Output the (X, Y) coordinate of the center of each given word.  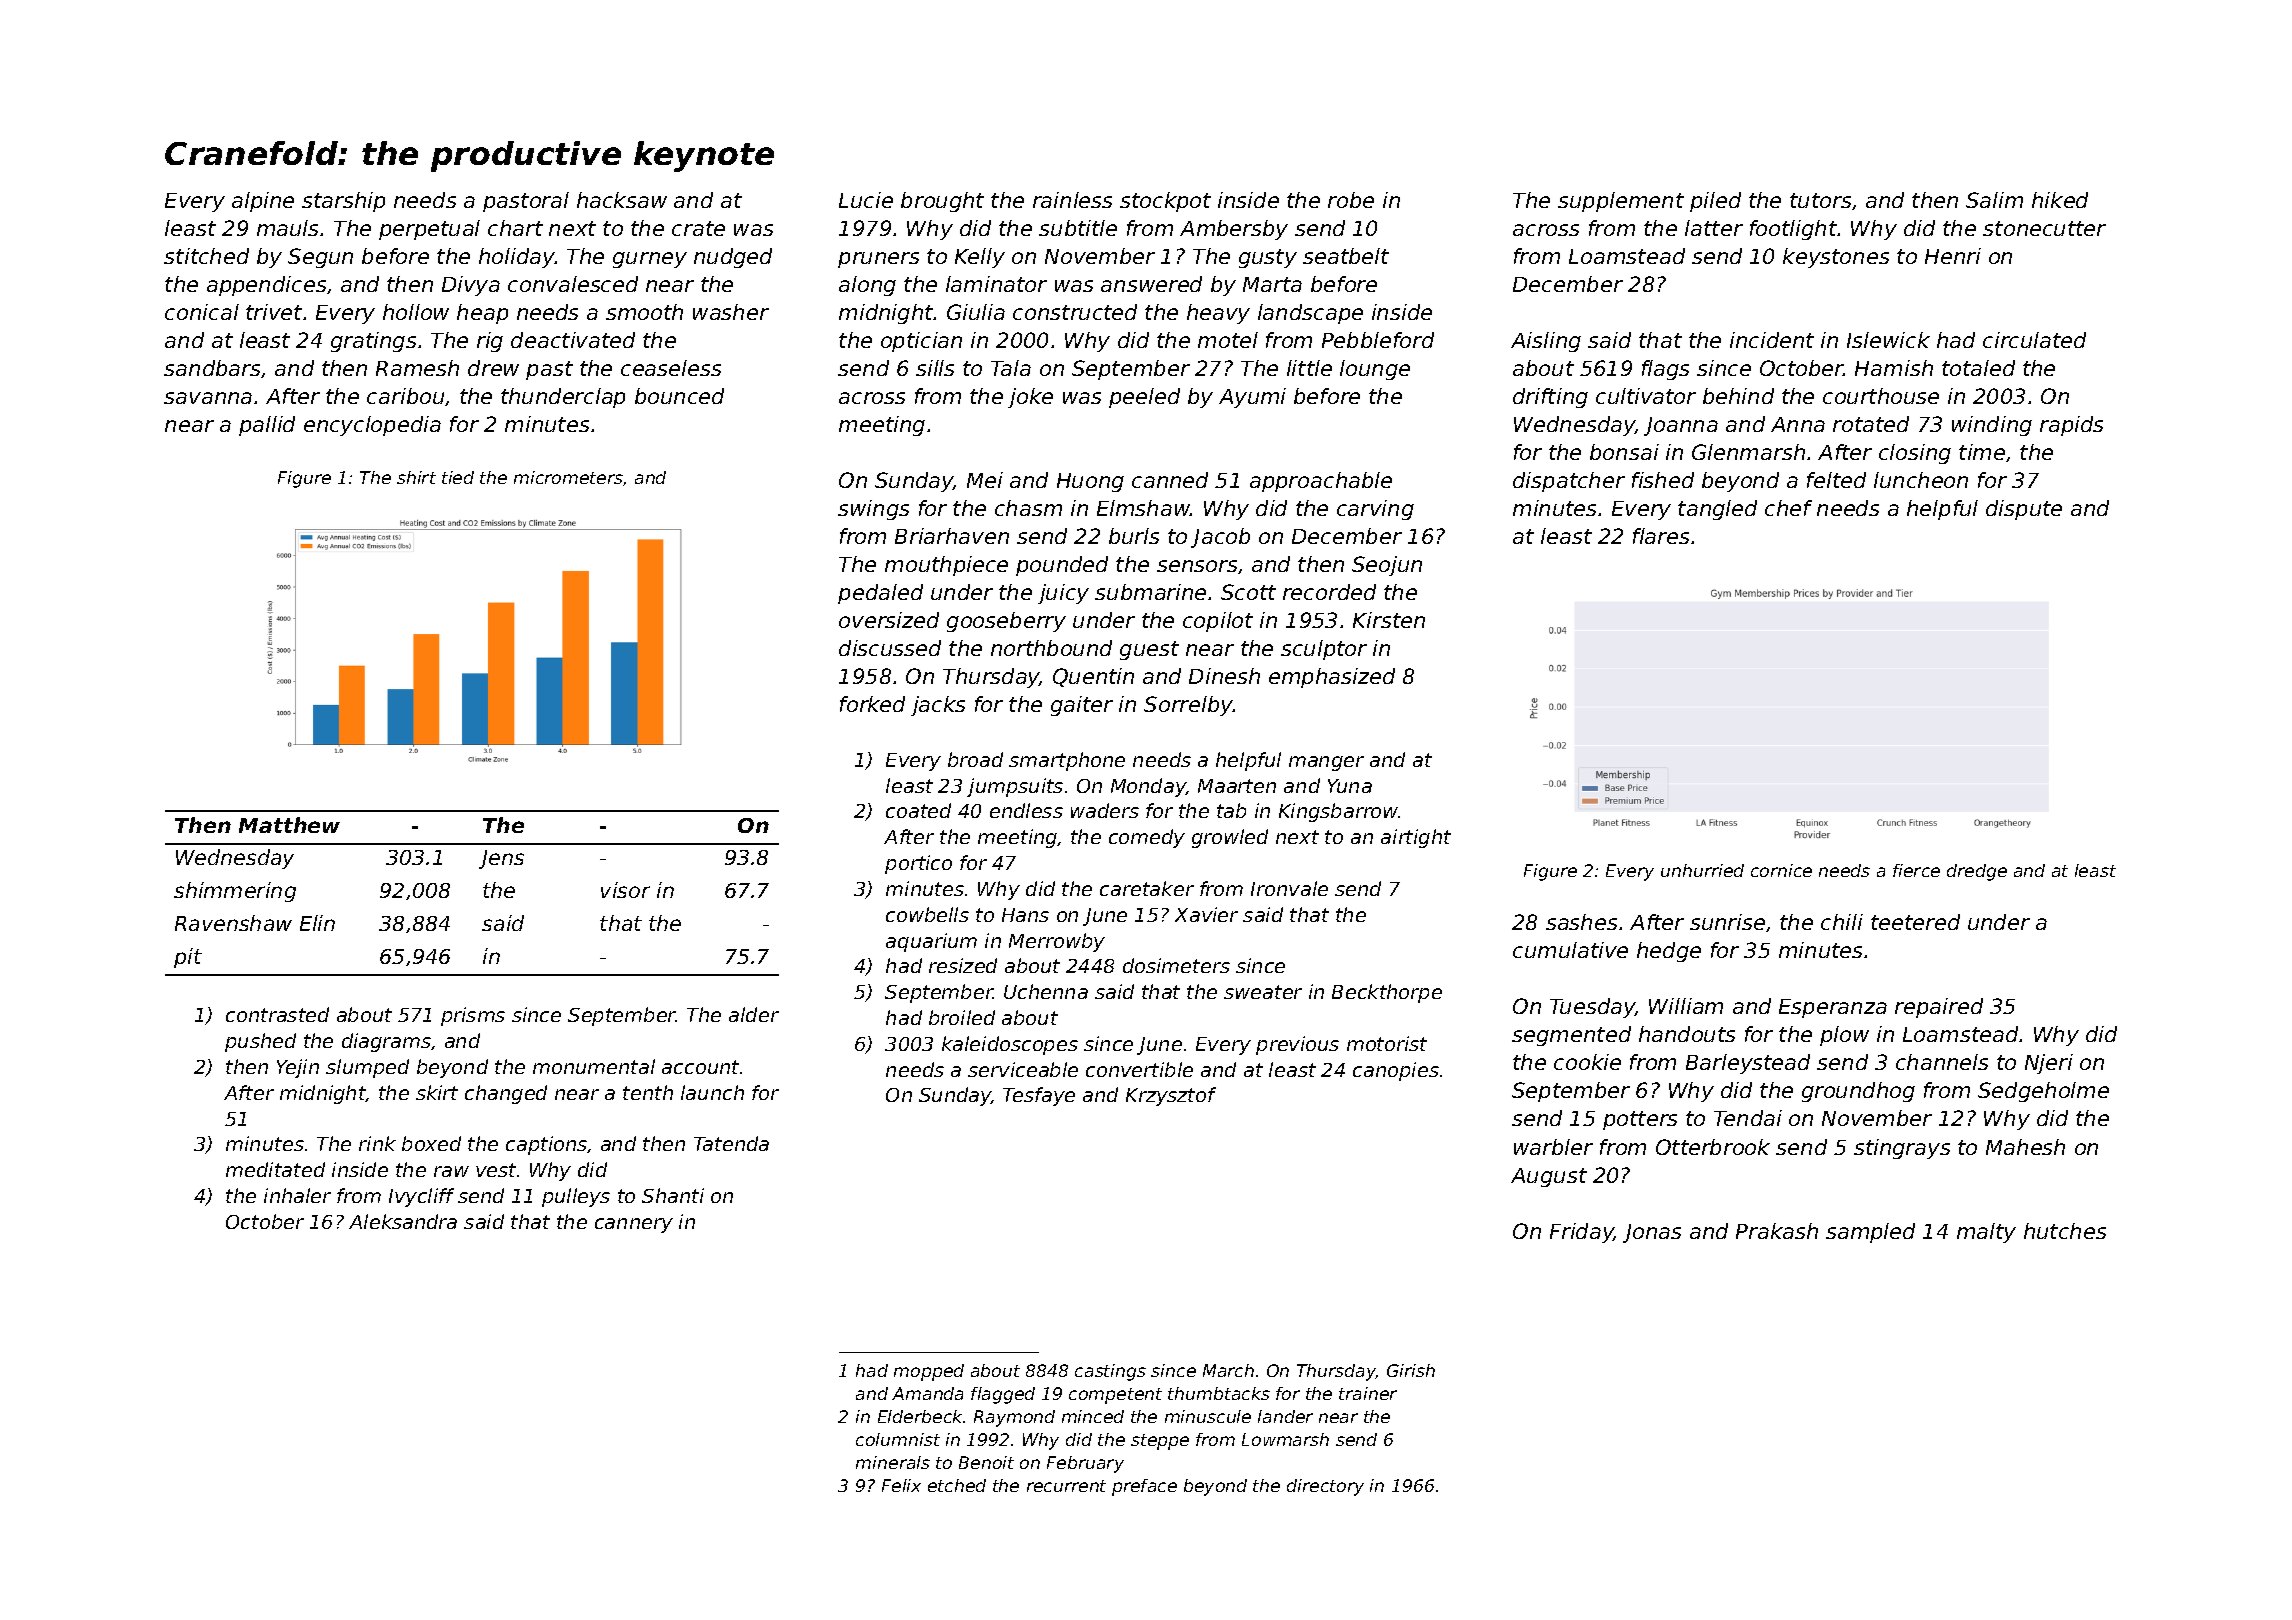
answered (1151, 284)
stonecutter (2044, 228)
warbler (1553, 1147)
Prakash (1777, 1231)
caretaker (1147, 888)
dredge (1977, 872)
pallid (267, 426)
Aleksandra (403, 1221)
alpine (263, 202)
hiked (2060, 200)
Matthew (289, 825)
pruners (878, 260)
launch (712, 1092)
